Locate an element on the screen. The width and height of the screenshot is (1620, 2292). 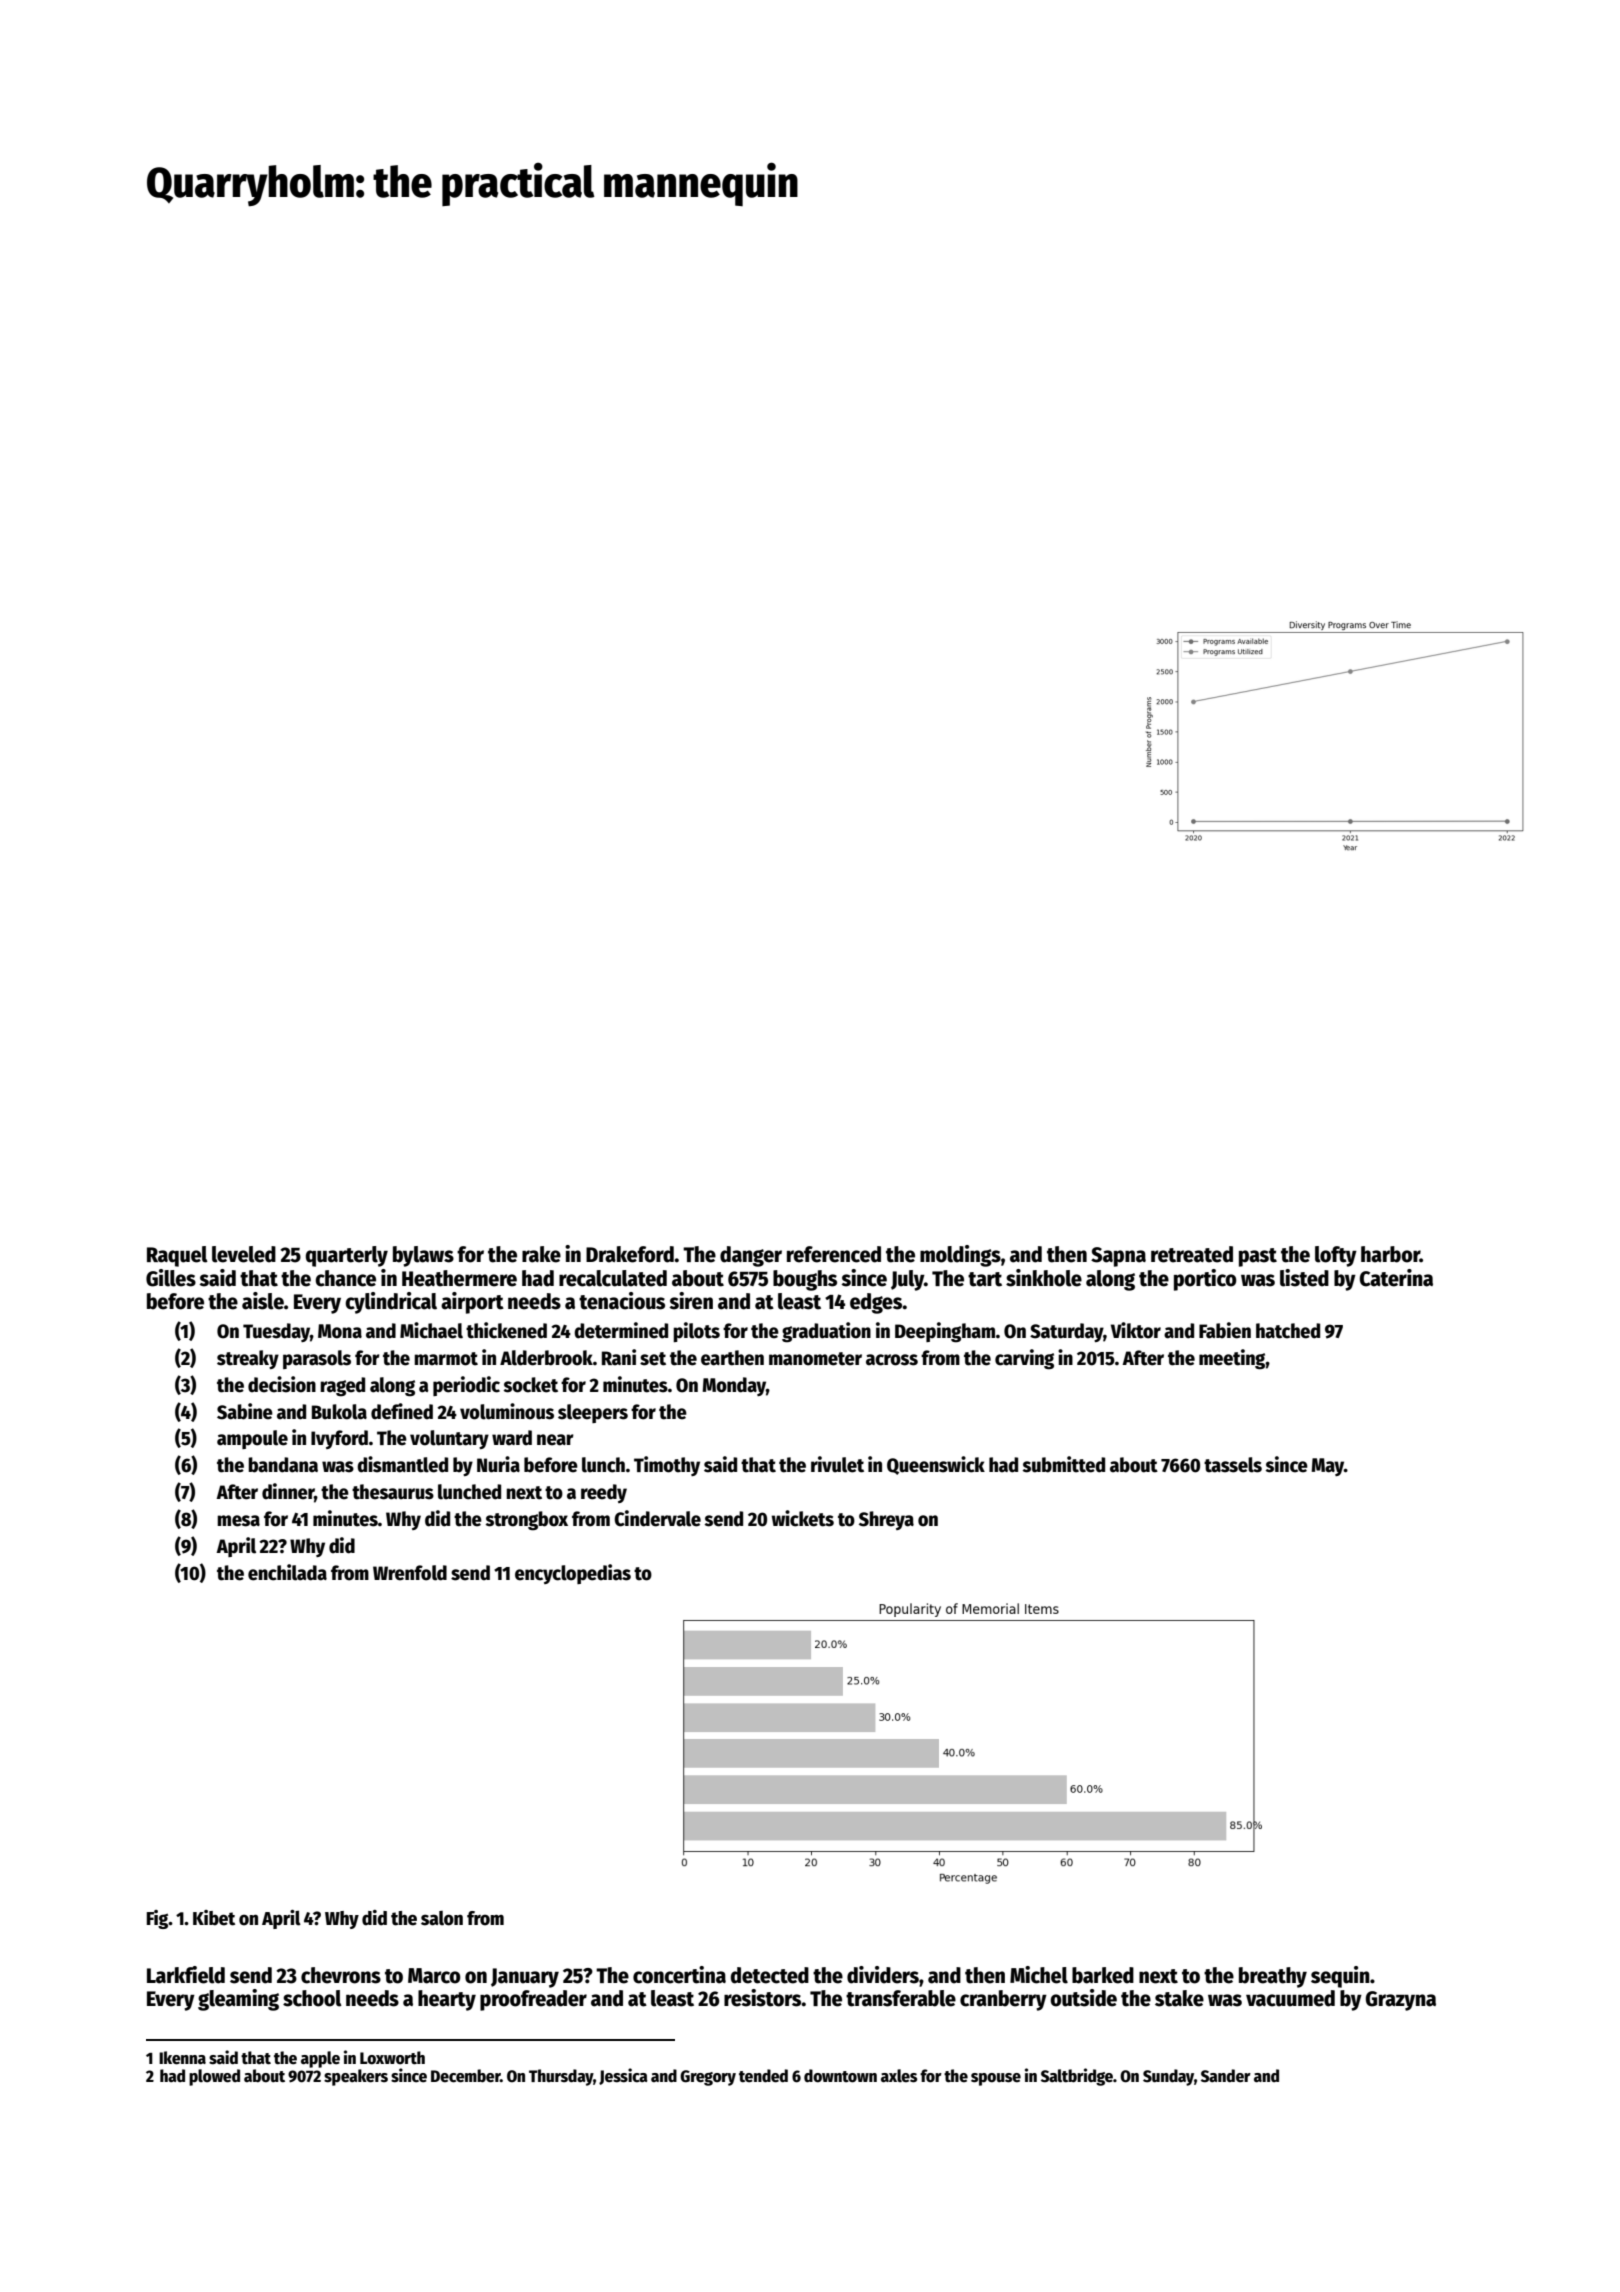
encyclopedias is located at coordinates (573, 1574).
